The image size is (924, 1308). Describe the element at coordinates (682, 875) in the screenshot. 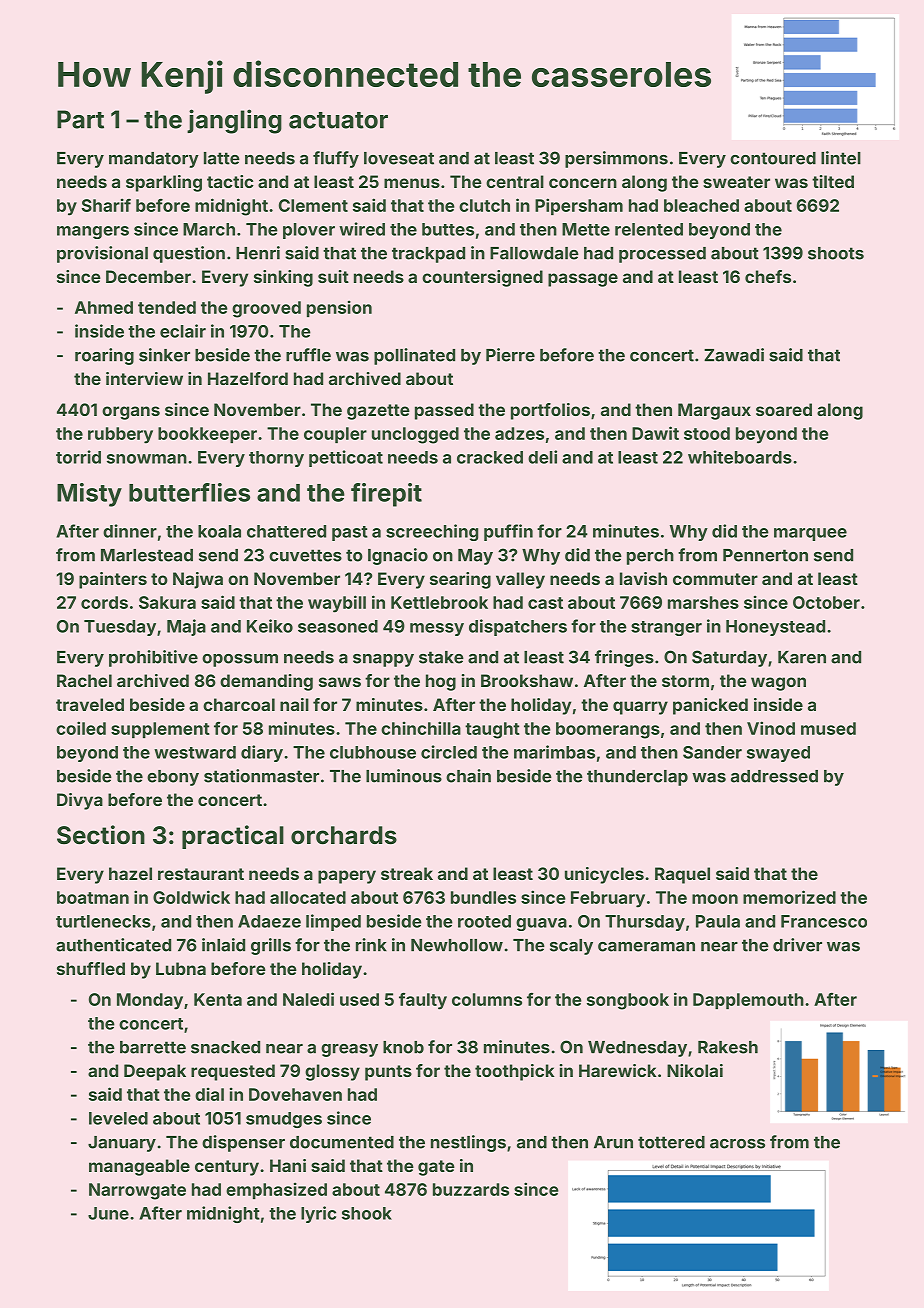

I see `Raquel` at that location.
